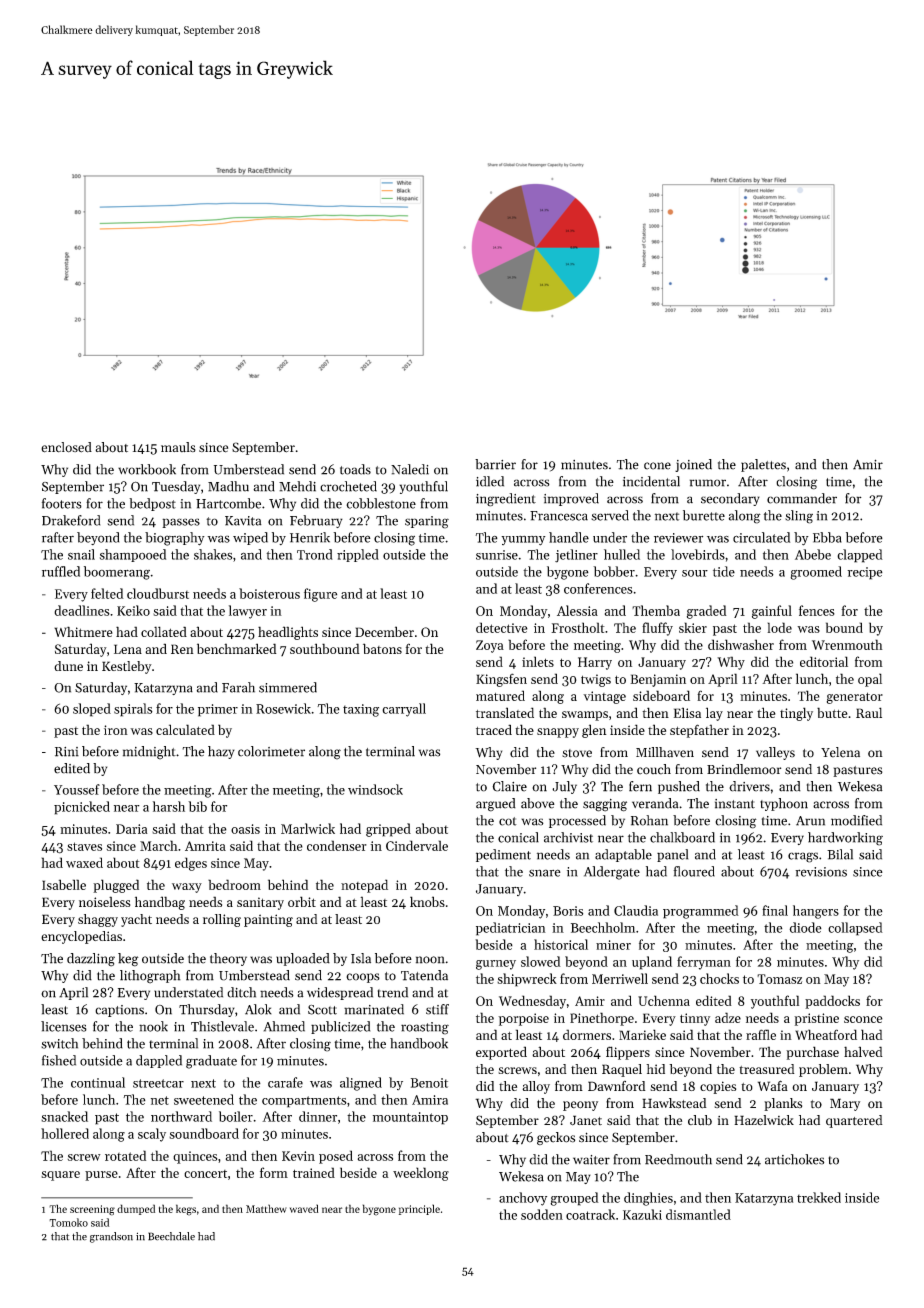  What do you see at coordinates (68, 666) in the document?
I see `dune` at bounding box center [68, 666].
